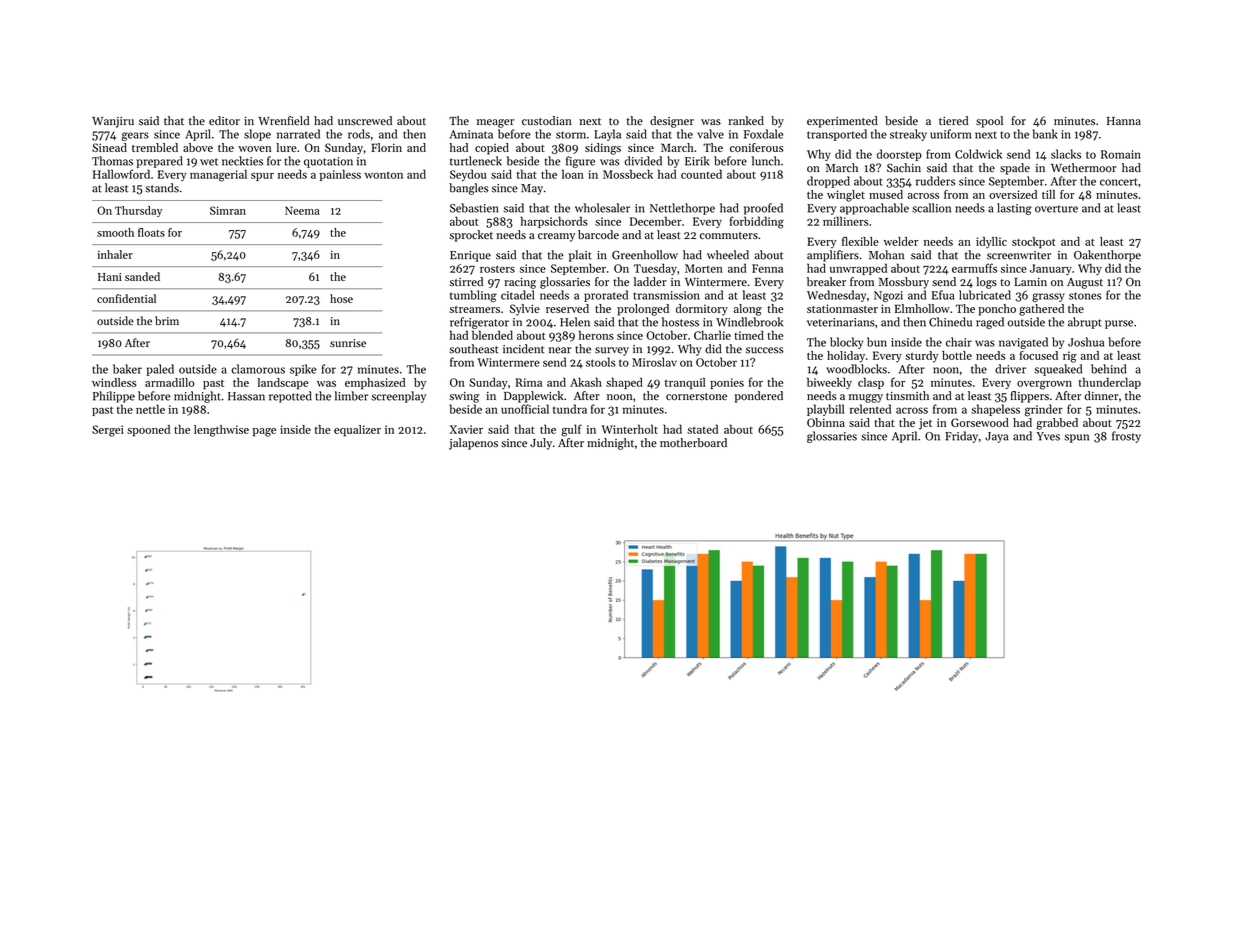 This document has width=1233, height=952. Describe the element at coordinates (497, 269) in the document. I see `rosters` at that location.
